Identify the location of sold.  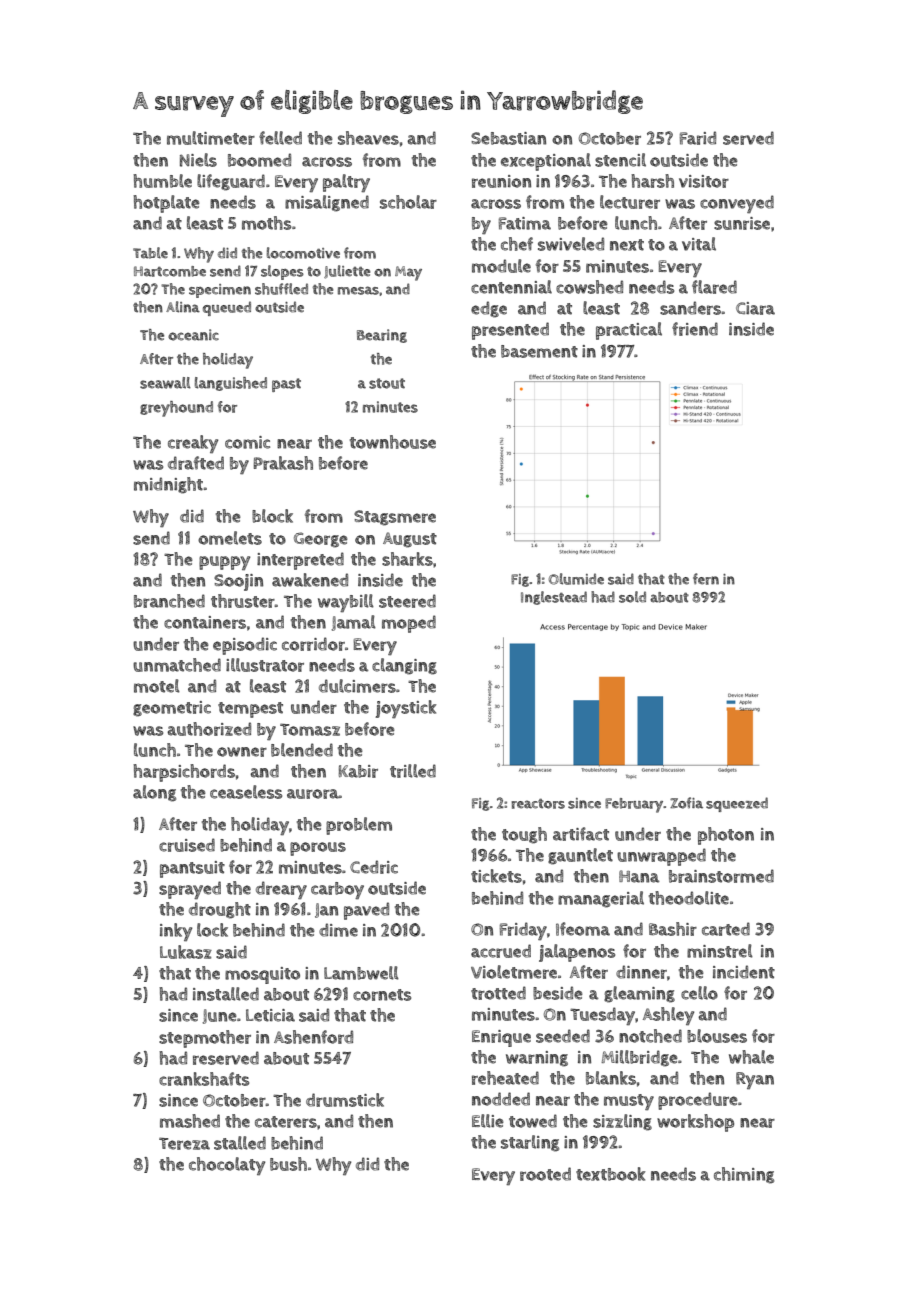
(632, 597).
